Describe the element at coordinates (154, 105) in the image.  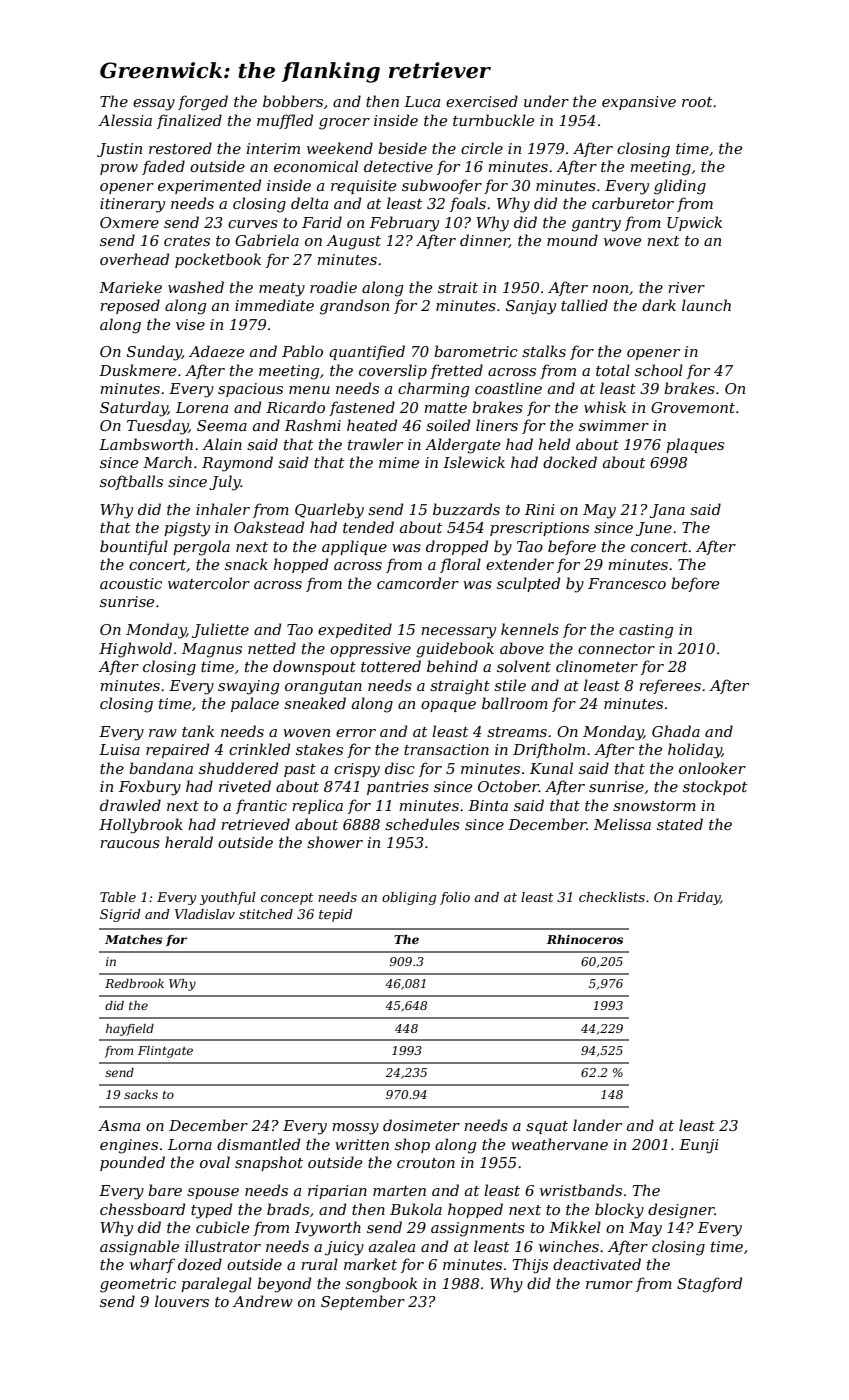
I see `essay` at that location.
